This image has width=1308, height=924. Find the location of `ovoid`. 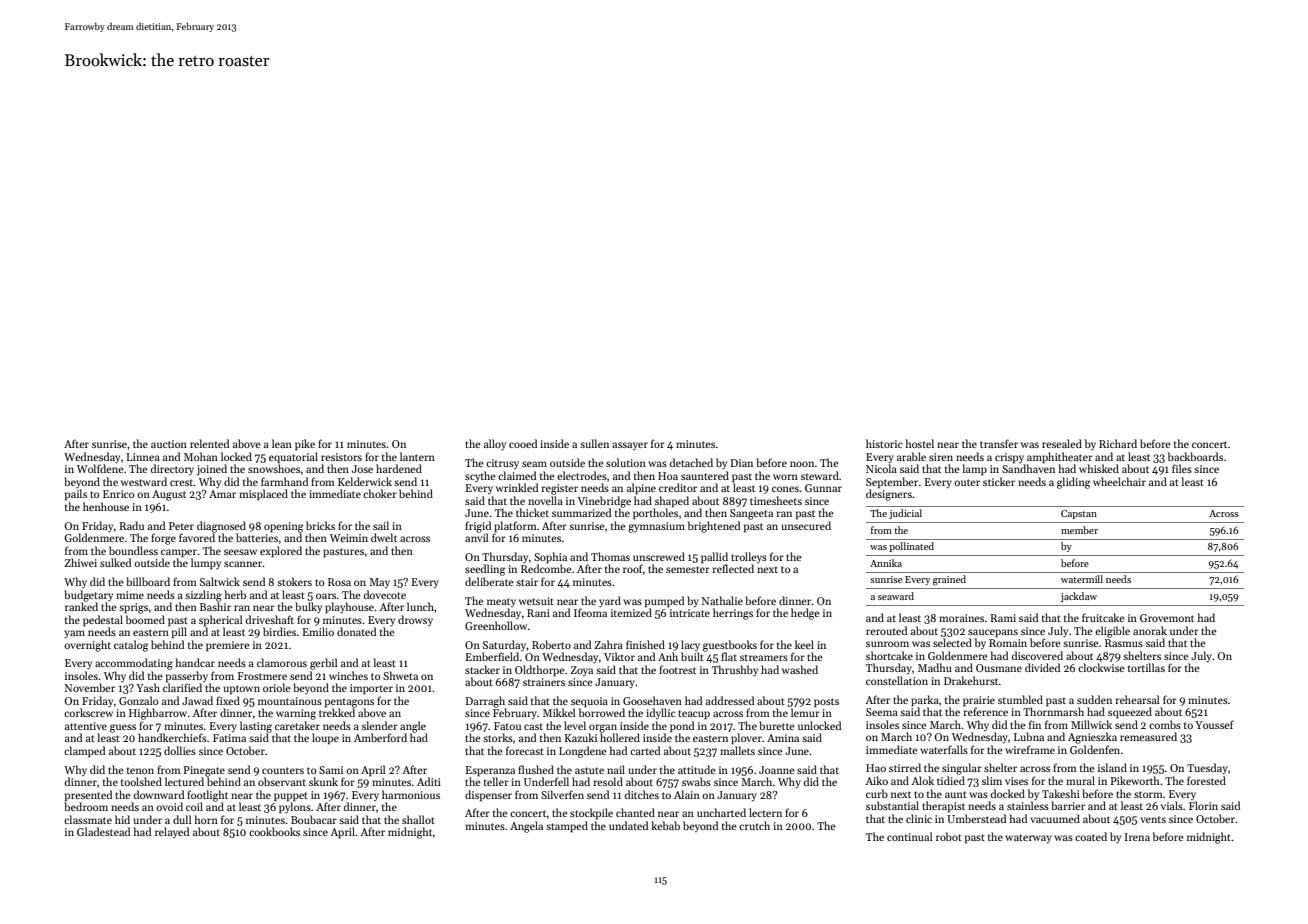

ovoid is located at coordinates (169, 806).
